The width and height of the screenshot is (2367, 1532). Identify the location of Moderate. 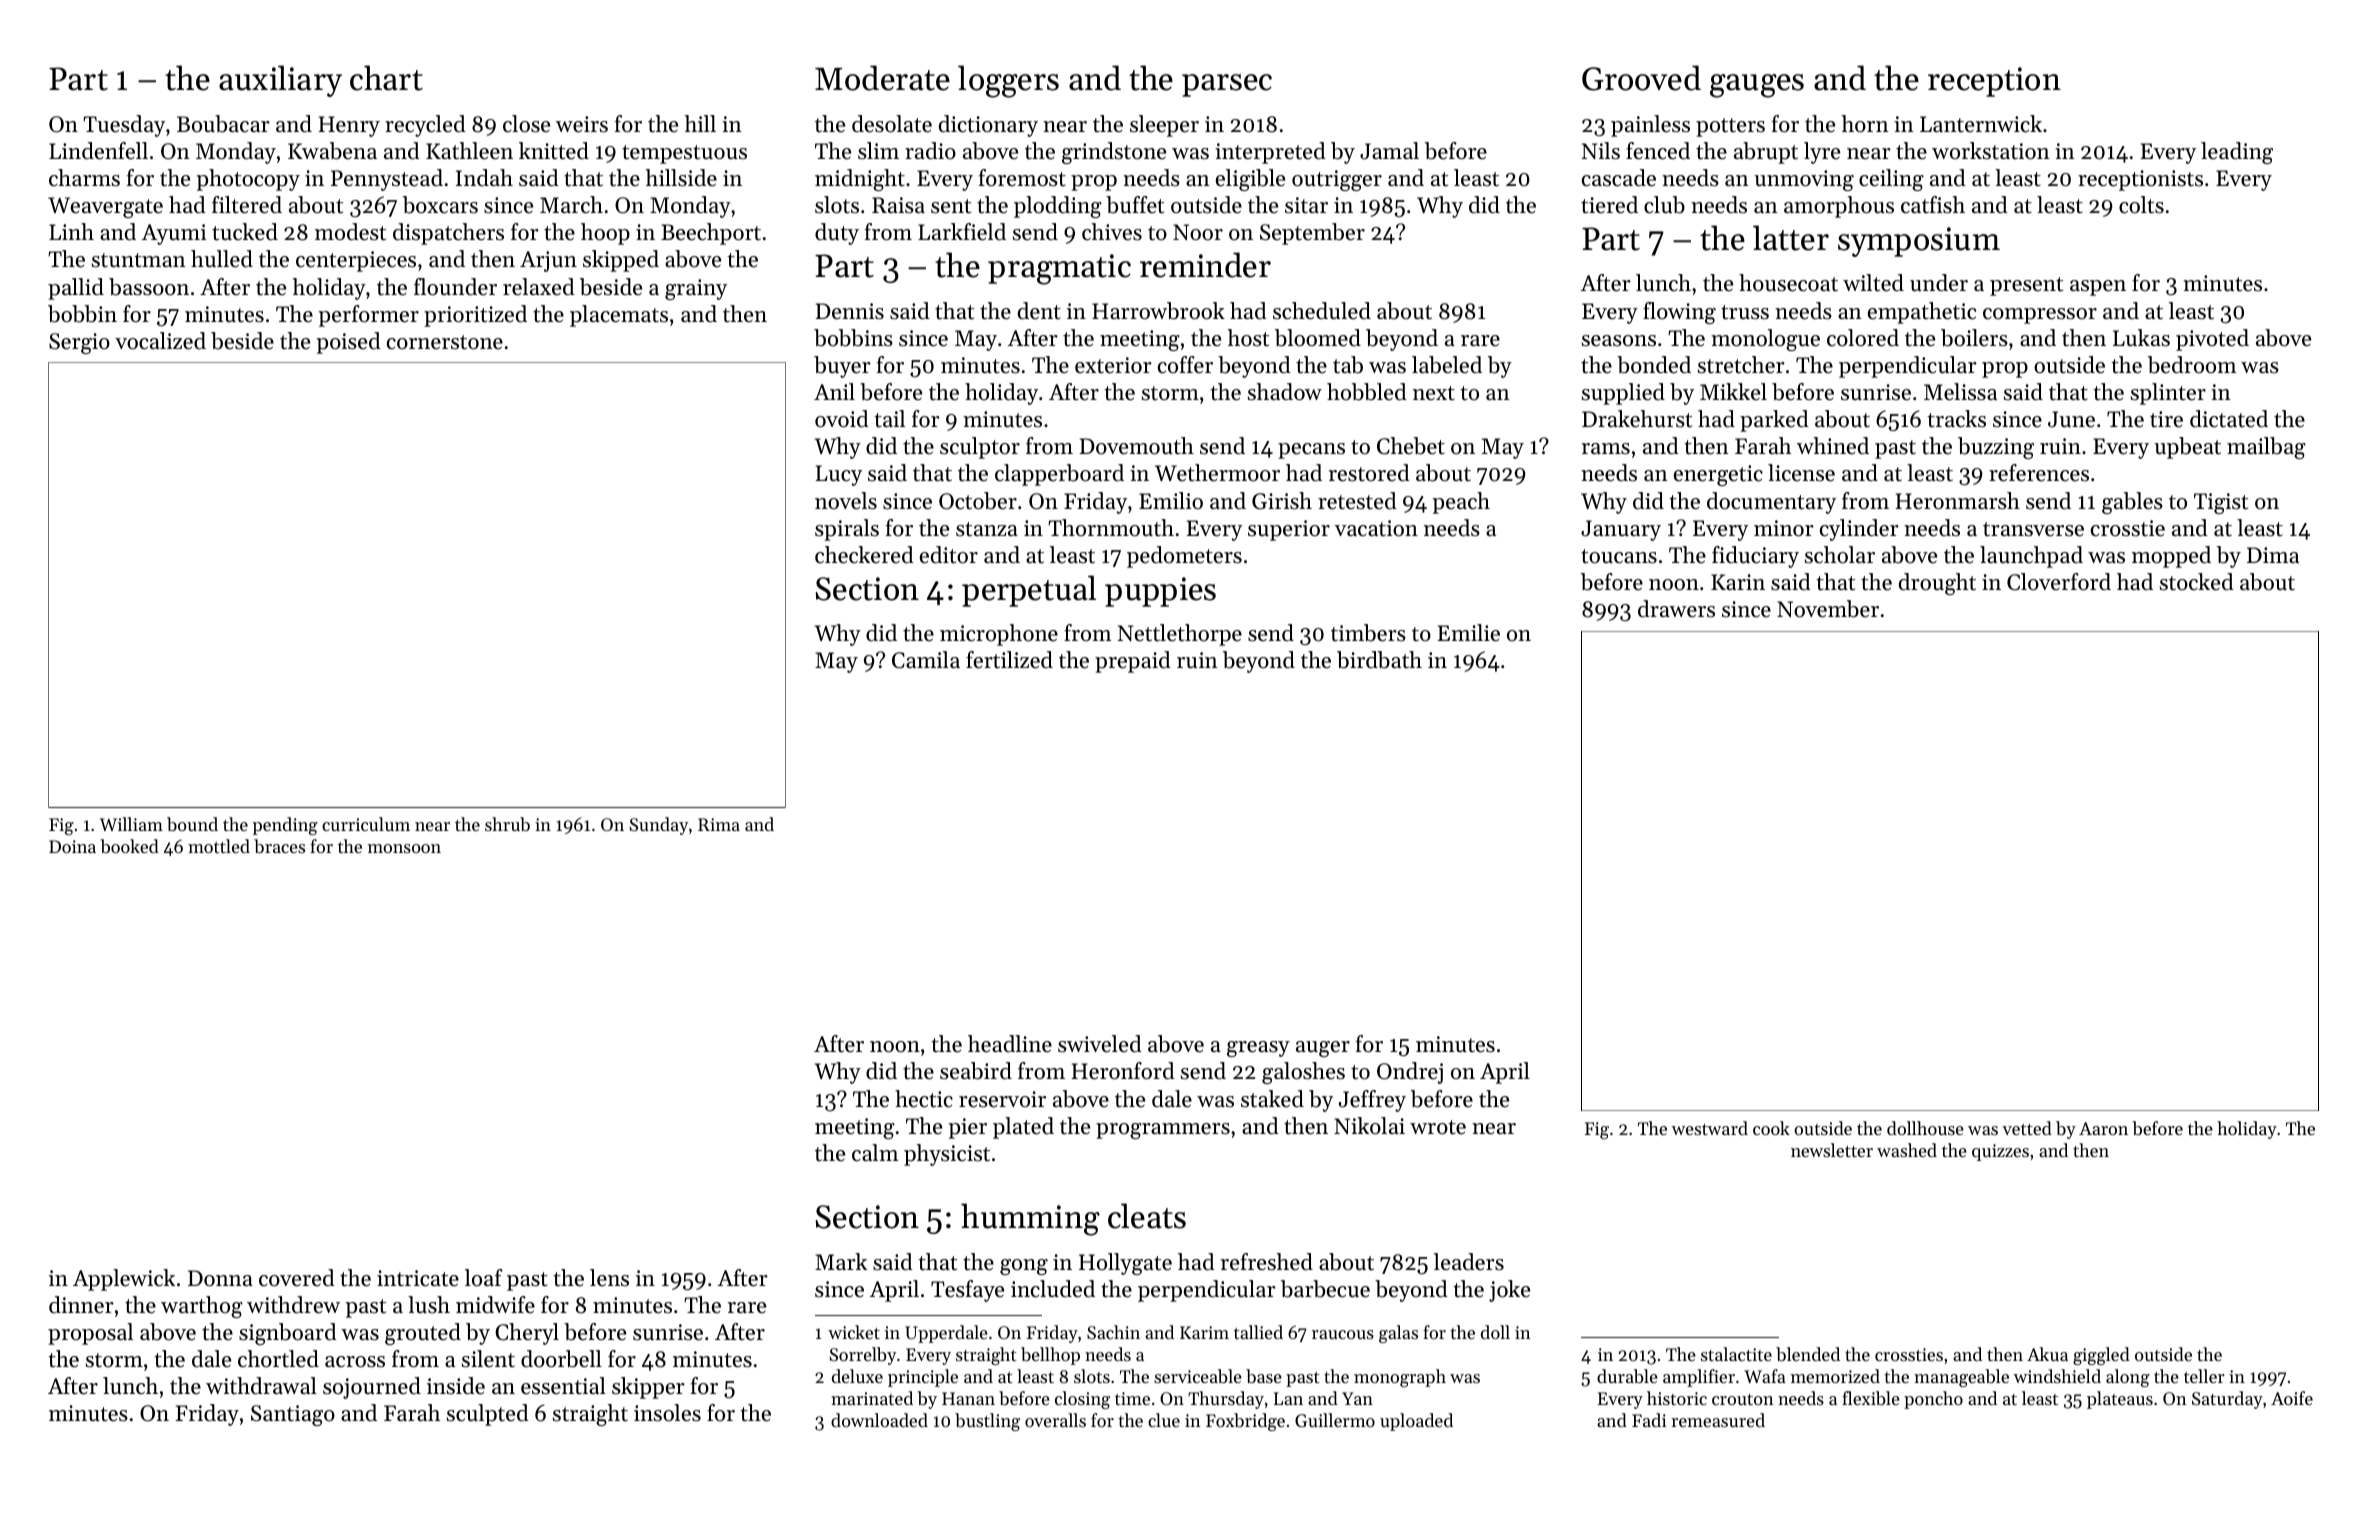
(882, 78).
